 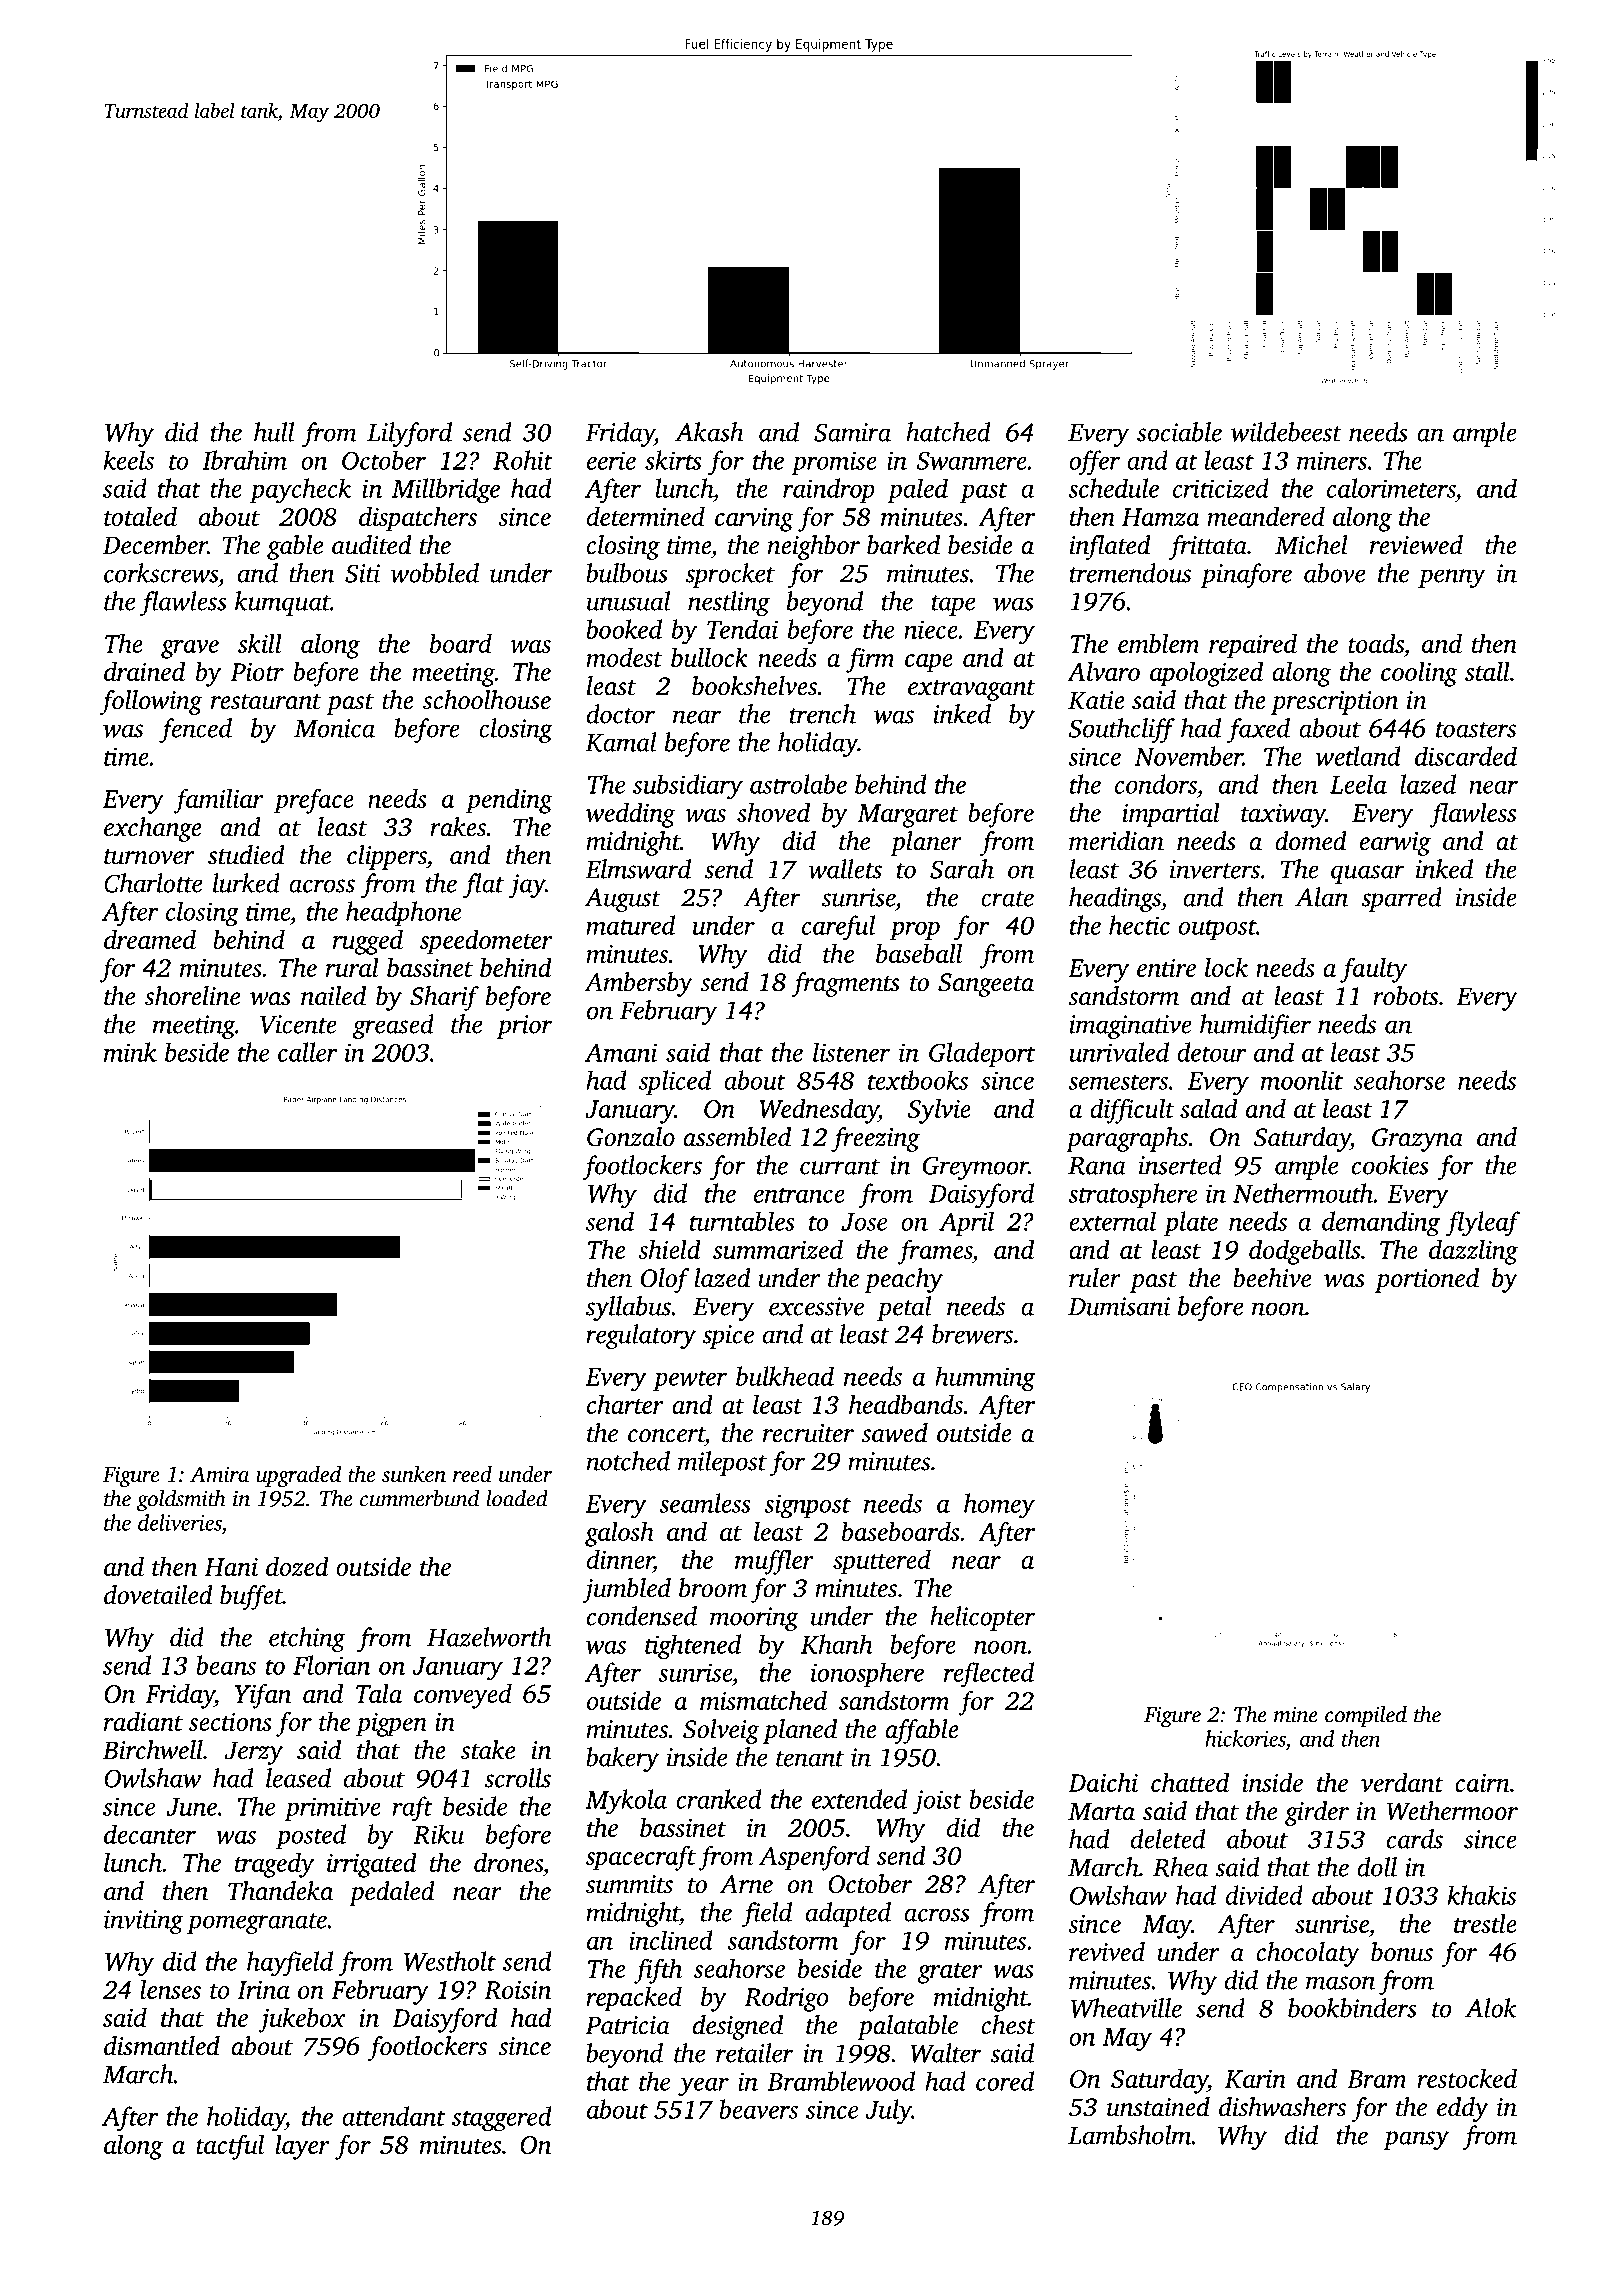 What do you see at coordinates (409, 434) in the screenshot?
I see `Lilyford` at bounding box center [409, 434].
